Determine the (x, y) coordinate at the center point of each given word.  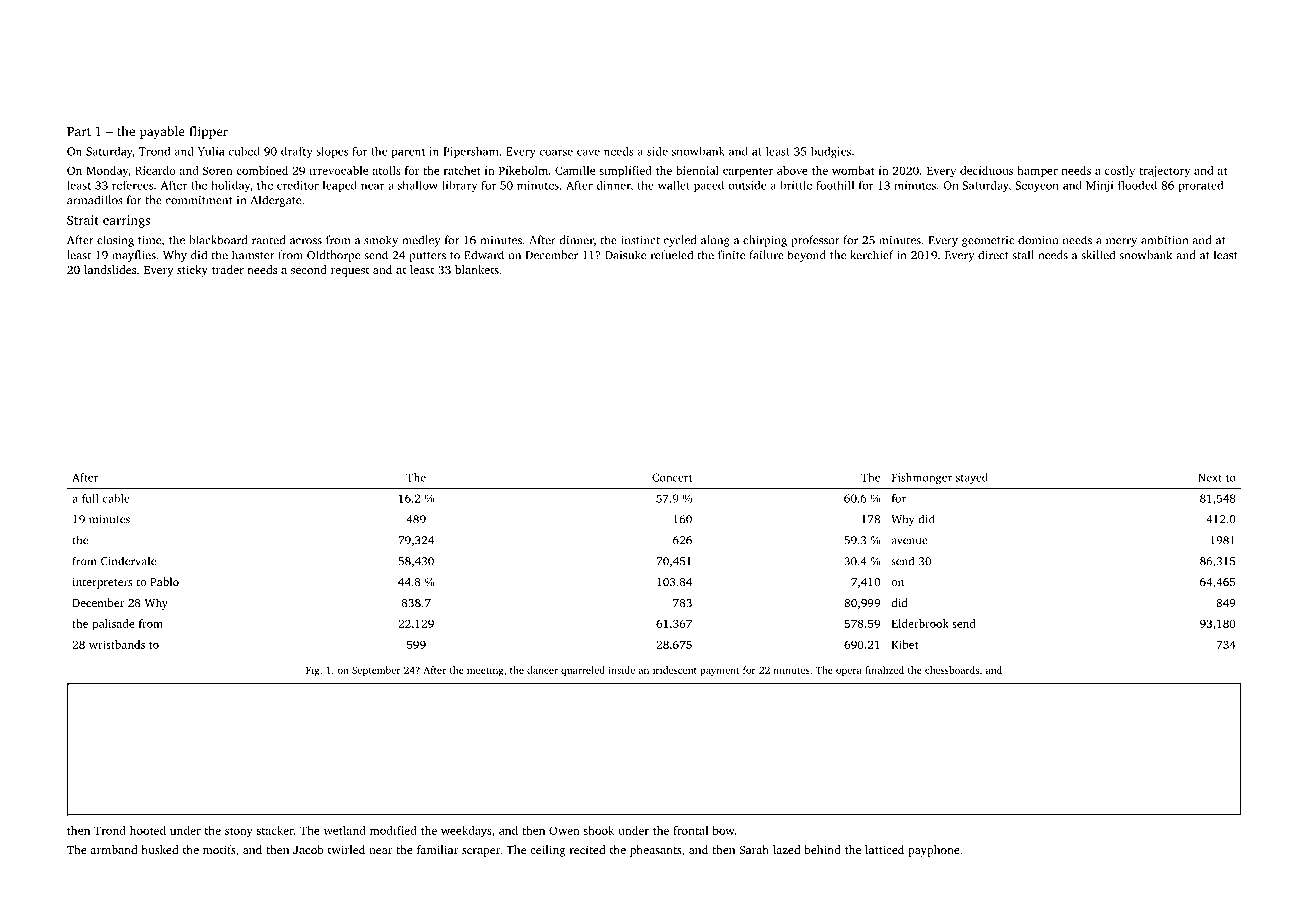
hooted (148, 830)
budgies (831, 152)
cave (588, 152)
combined (262, 170)
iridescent (675, 670)
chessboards (952, 670)
